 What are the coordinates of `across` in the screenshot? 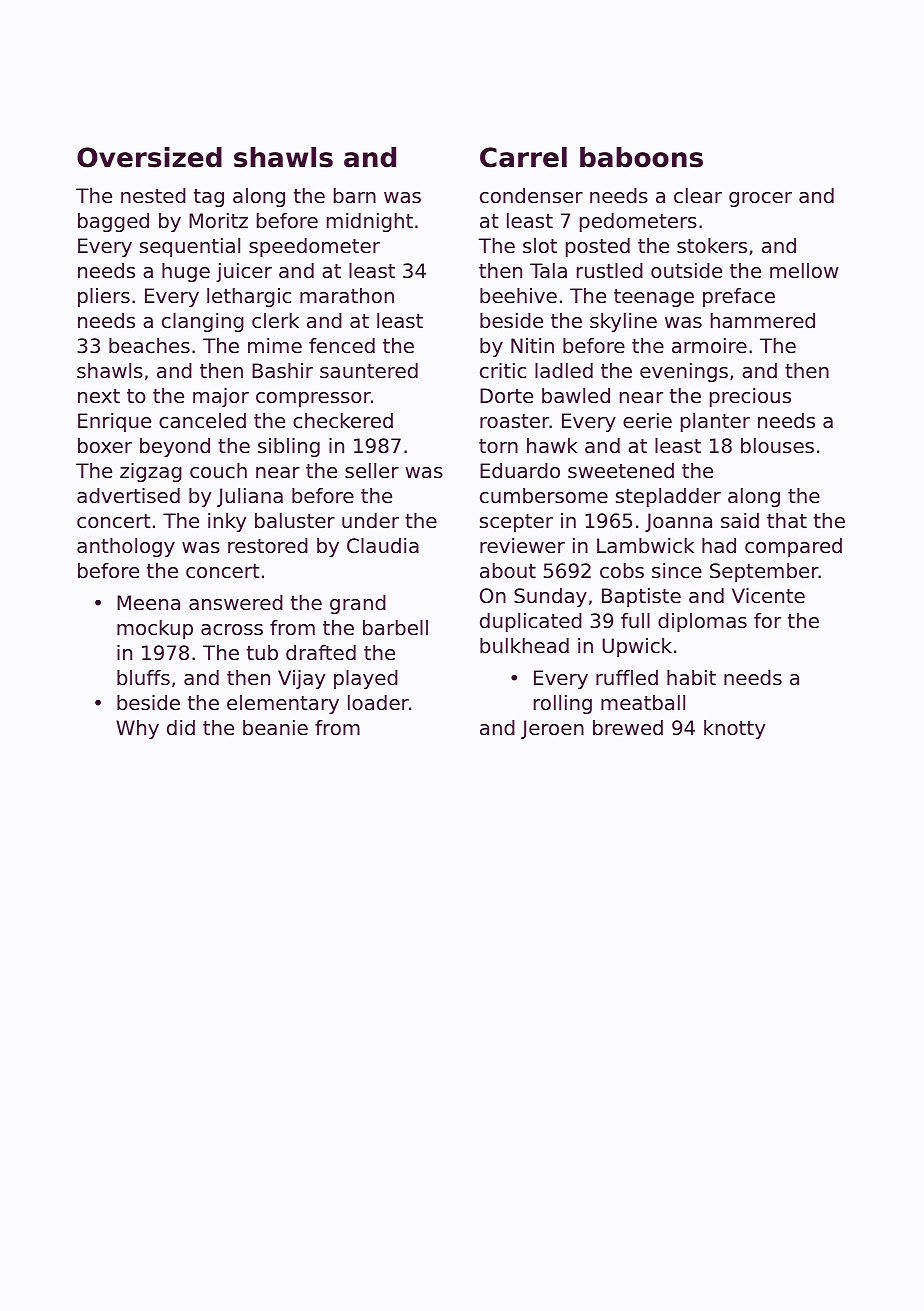 It's located at (232, 630).
